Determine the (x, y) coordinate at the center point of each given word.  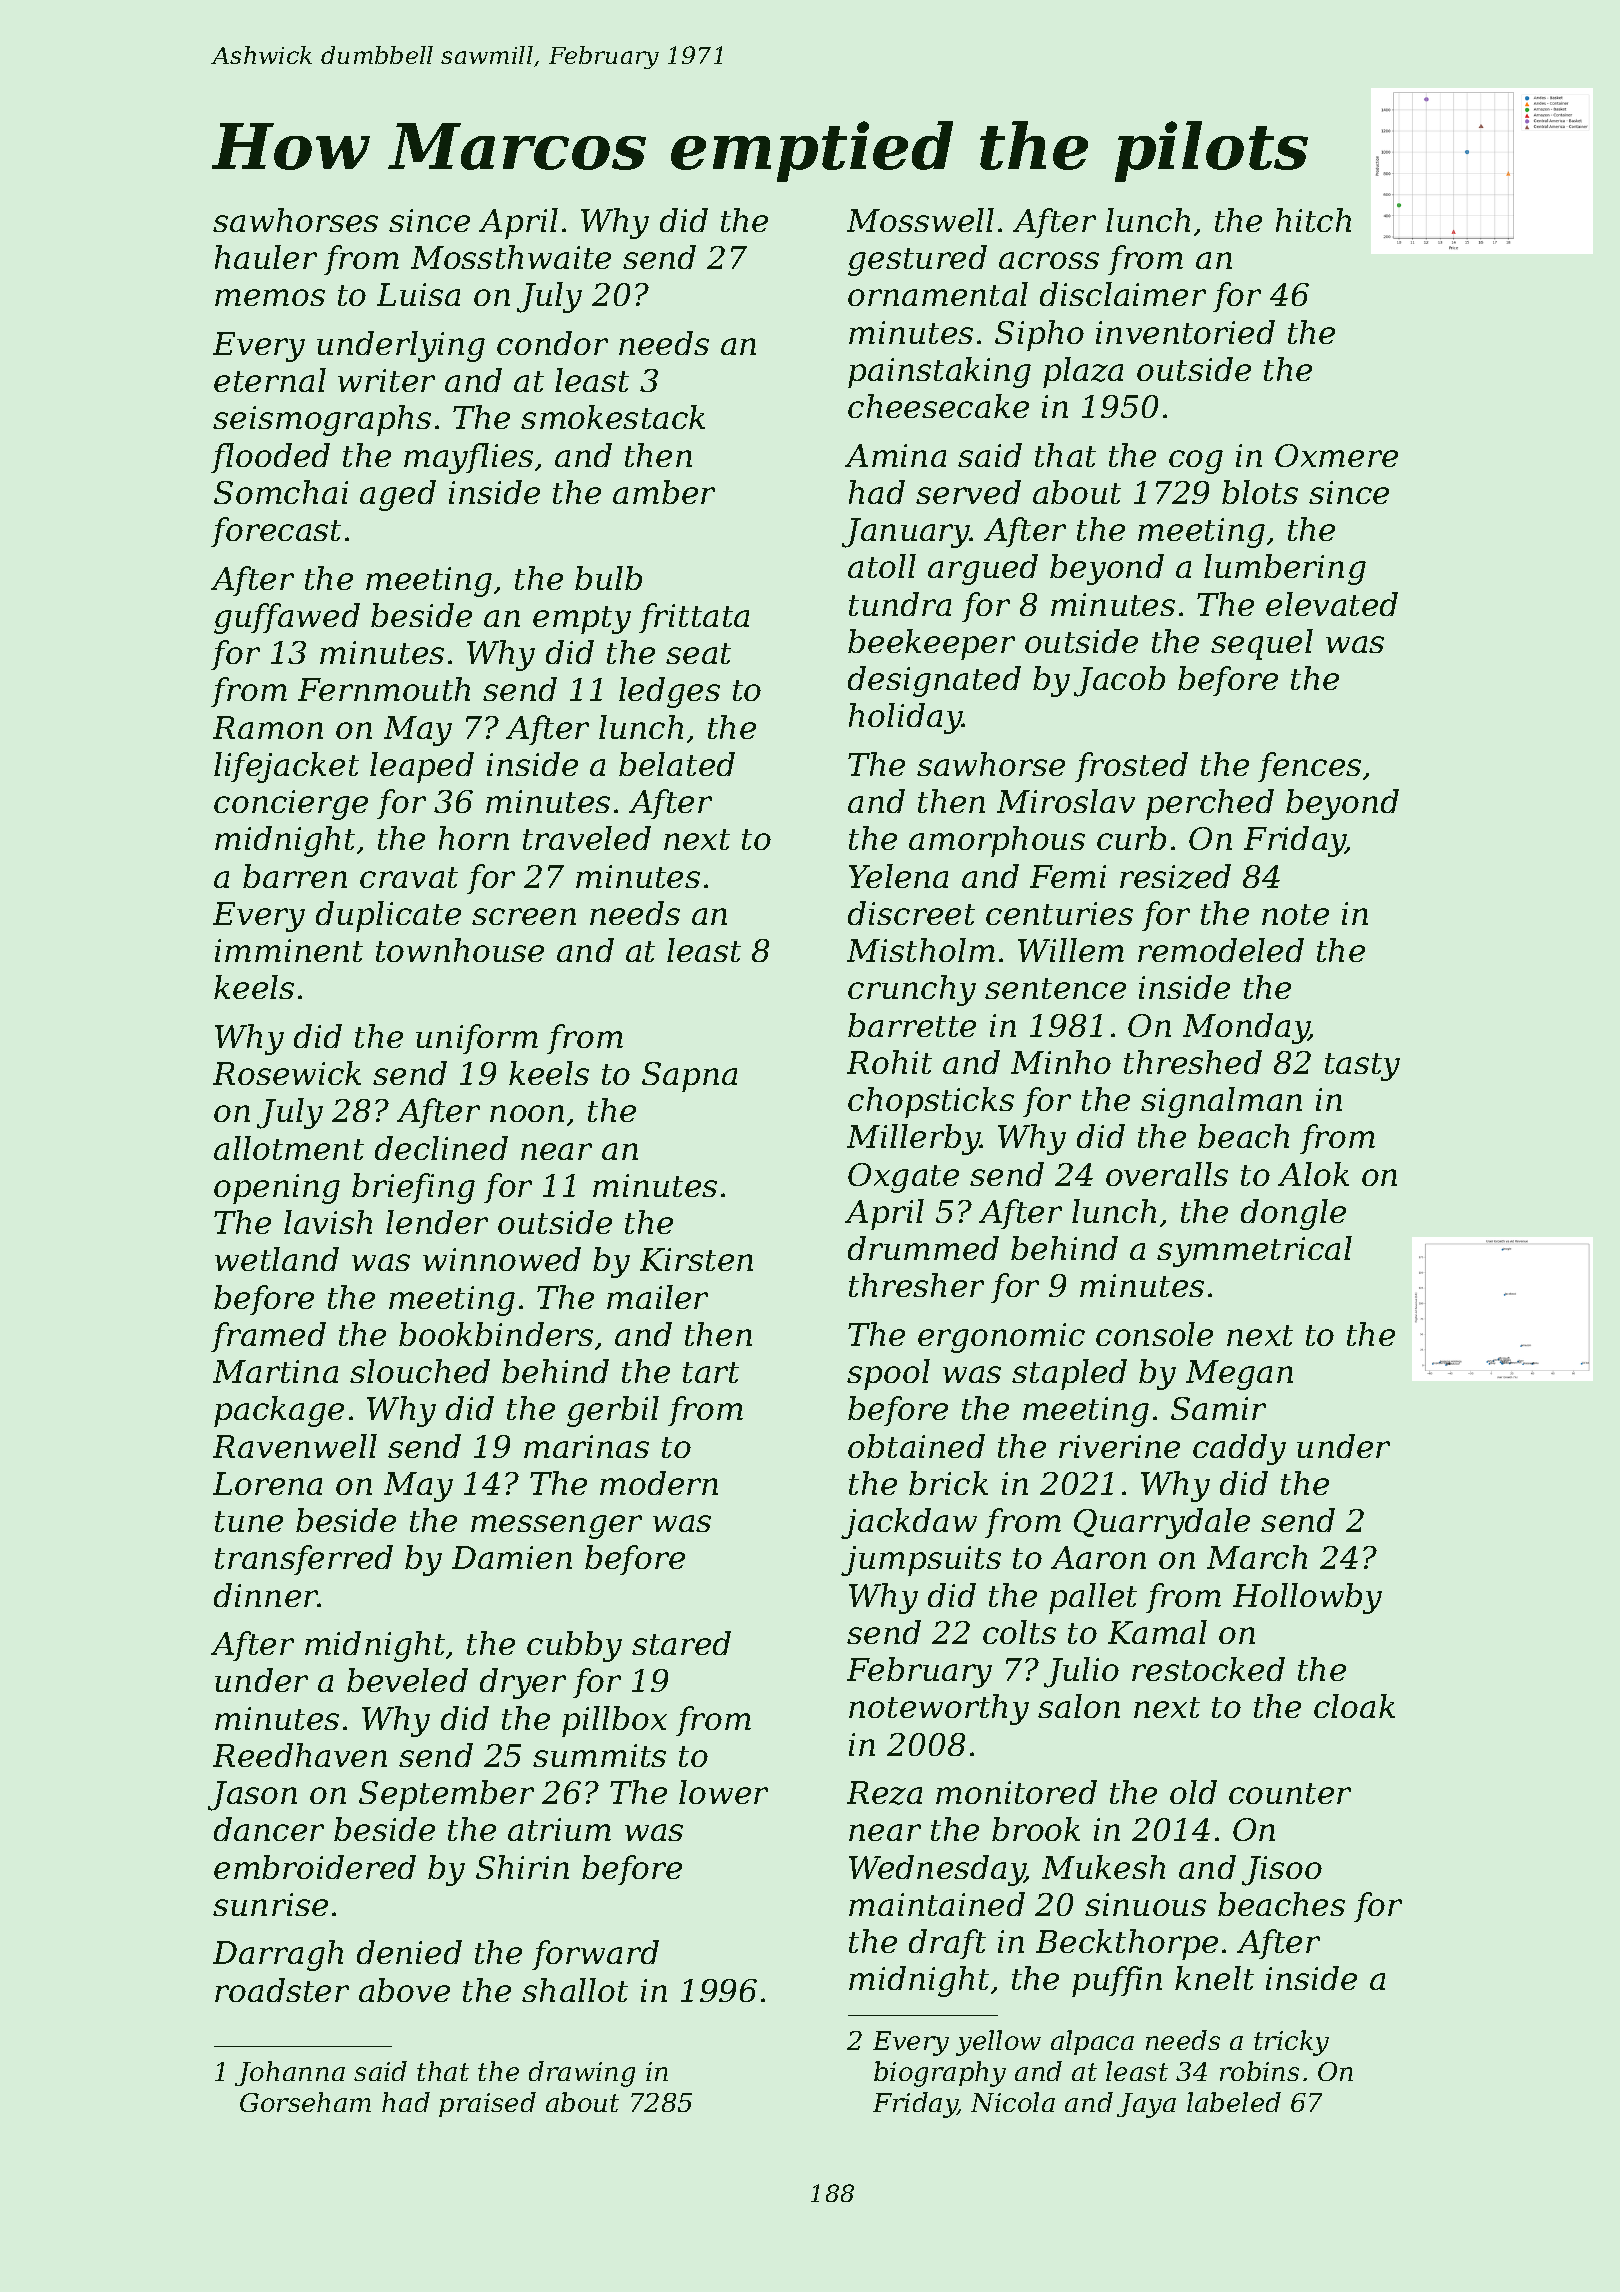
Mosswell (920, 220)
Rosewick (287, 1073)
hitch (1313, 220)
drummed (923, 1248)
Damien (512, 1557)
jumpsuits (921, 1561)
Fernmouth (384, 689)
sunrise (270, 1904)
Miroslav (1066, 801)
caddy (1239, 1449)
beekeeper (931, 644)
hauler (266, 257)
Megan (1239, 1375)
